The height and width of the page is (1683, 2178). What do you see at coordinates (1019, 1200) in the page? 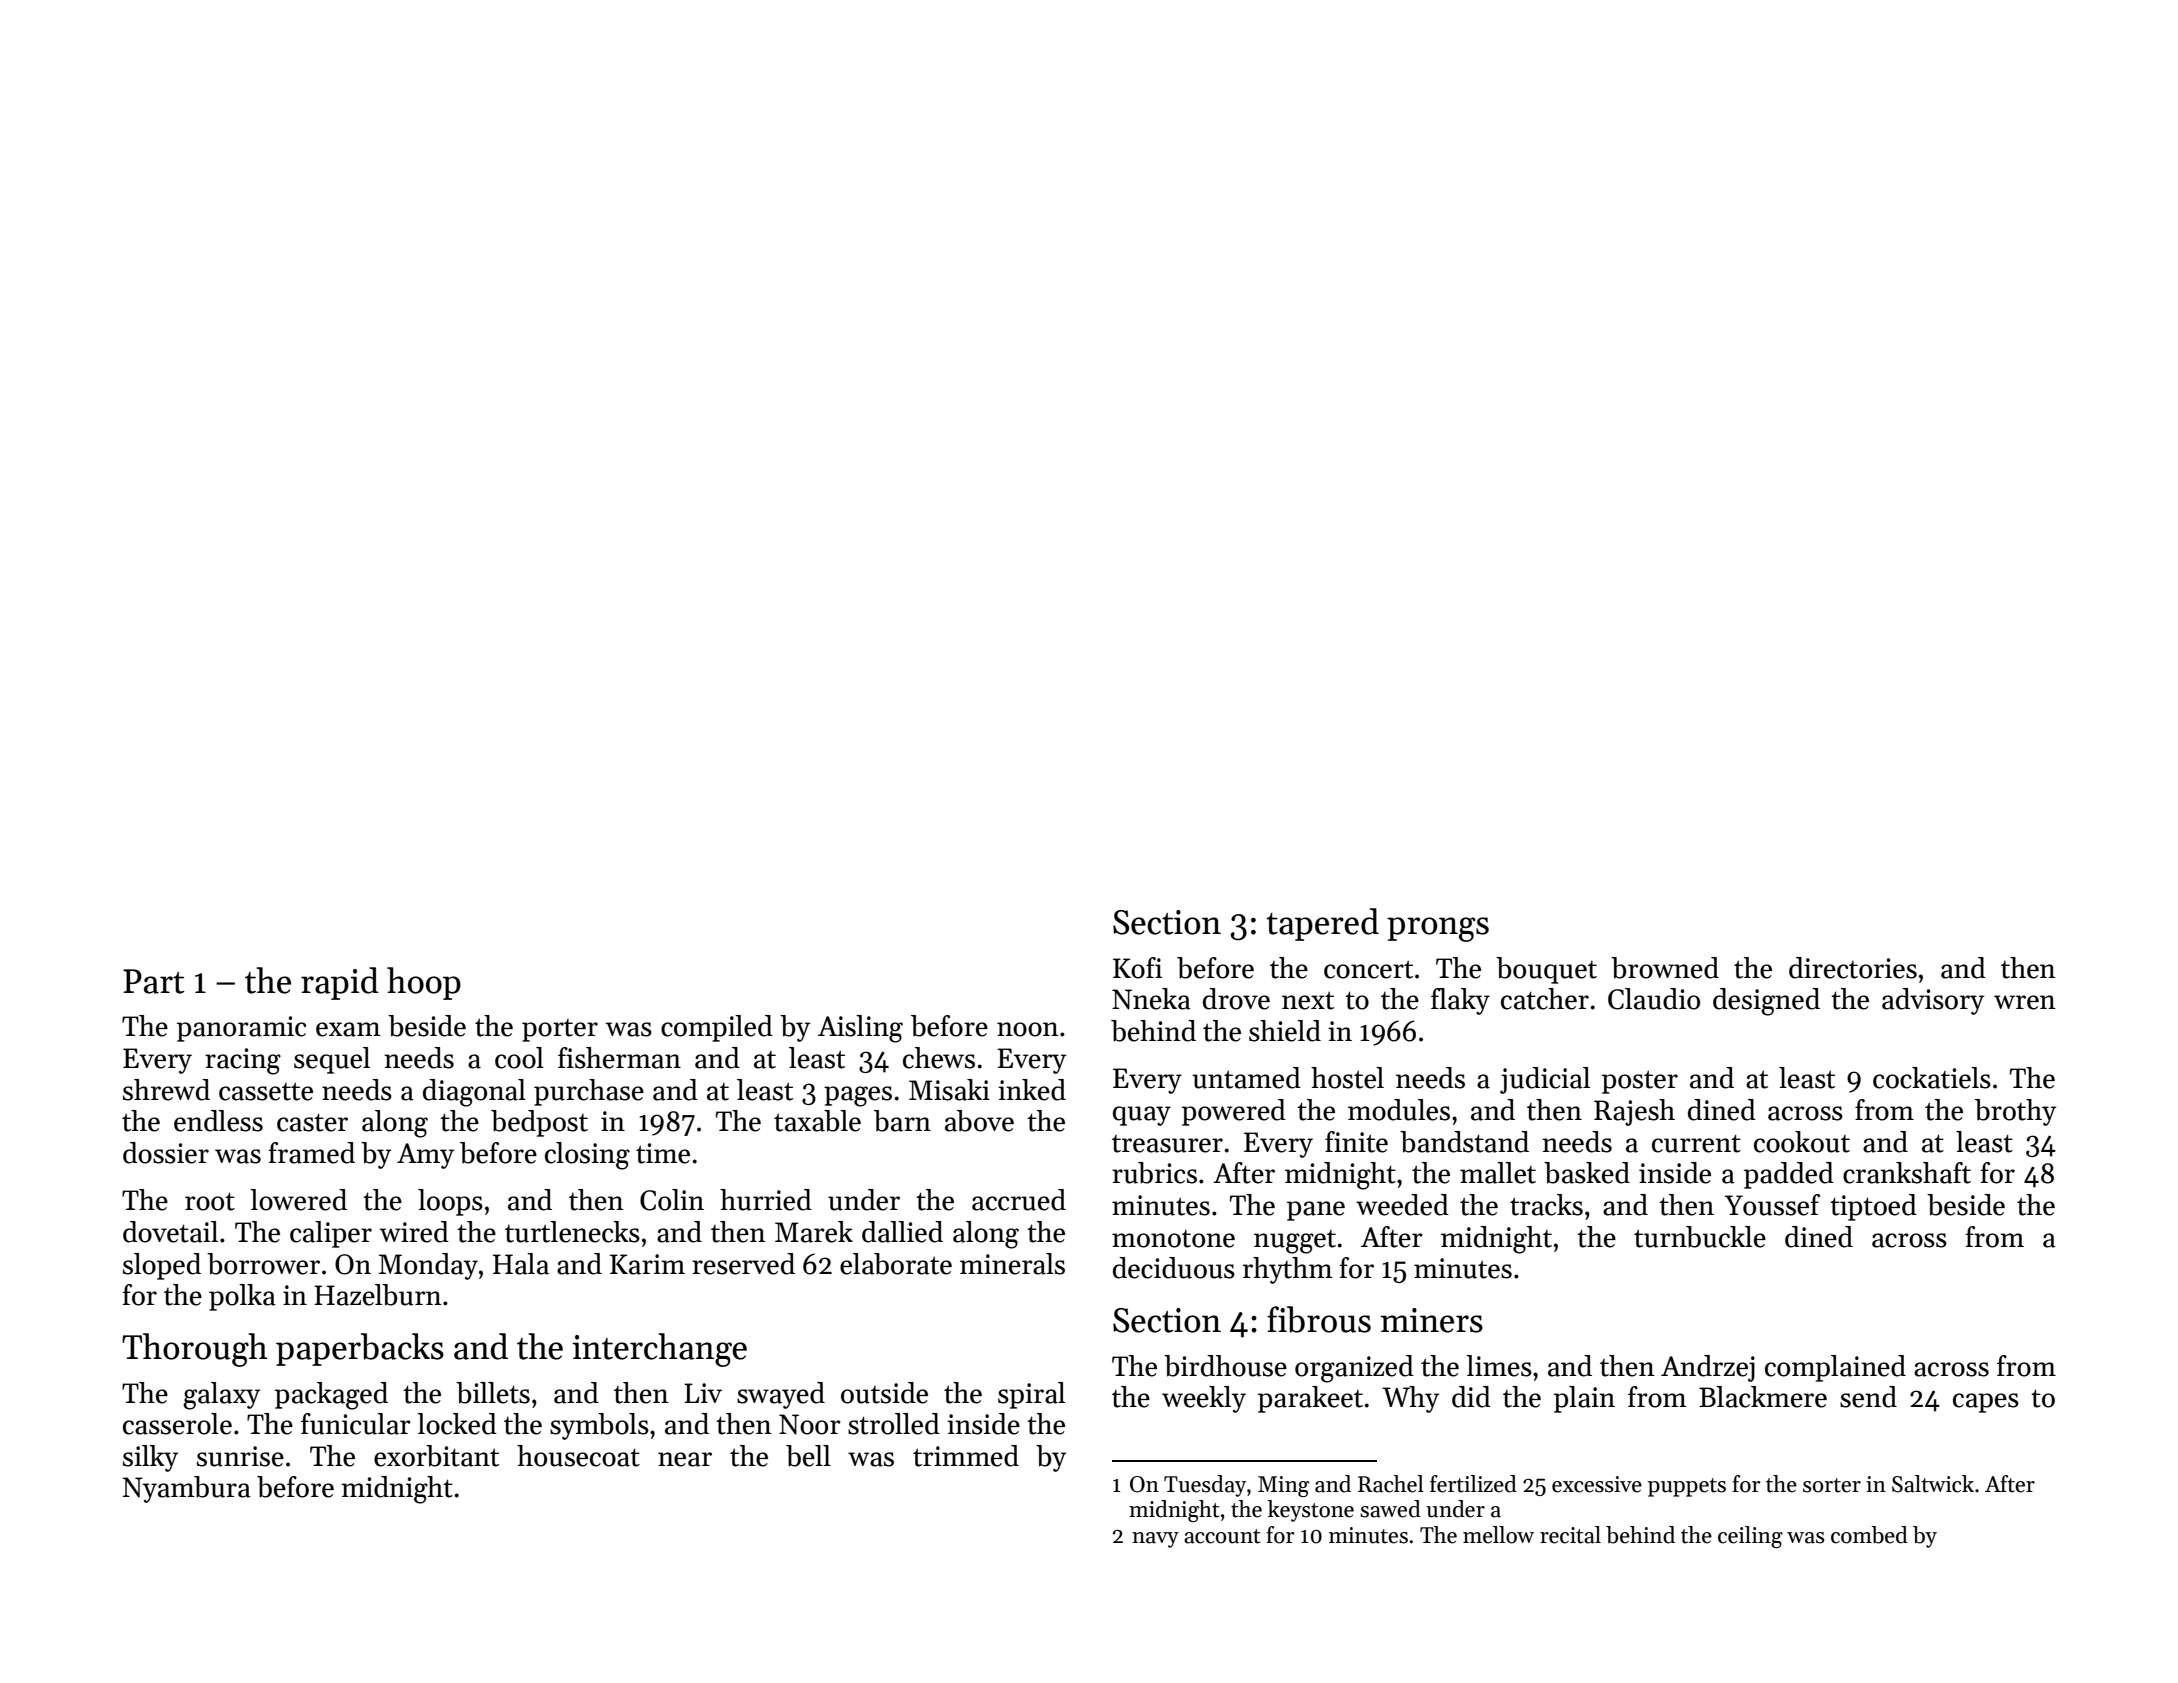
I see `accrued` at bounding box center [1019, 1200].
